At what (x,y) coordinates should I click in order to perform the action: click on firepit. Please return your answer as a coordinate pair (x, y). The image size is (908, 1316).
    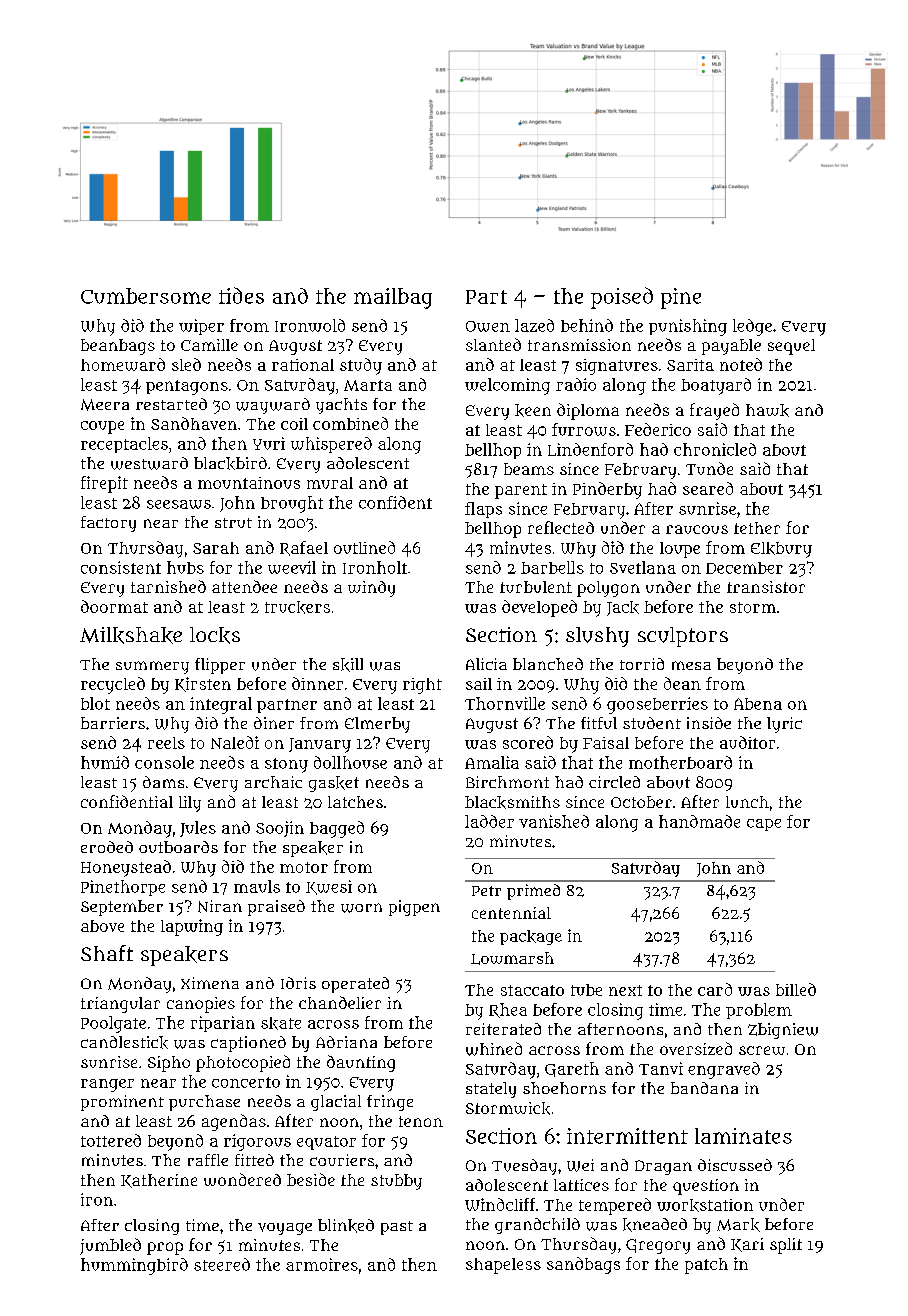
    Looking at the image, I should click on (104, 484).
